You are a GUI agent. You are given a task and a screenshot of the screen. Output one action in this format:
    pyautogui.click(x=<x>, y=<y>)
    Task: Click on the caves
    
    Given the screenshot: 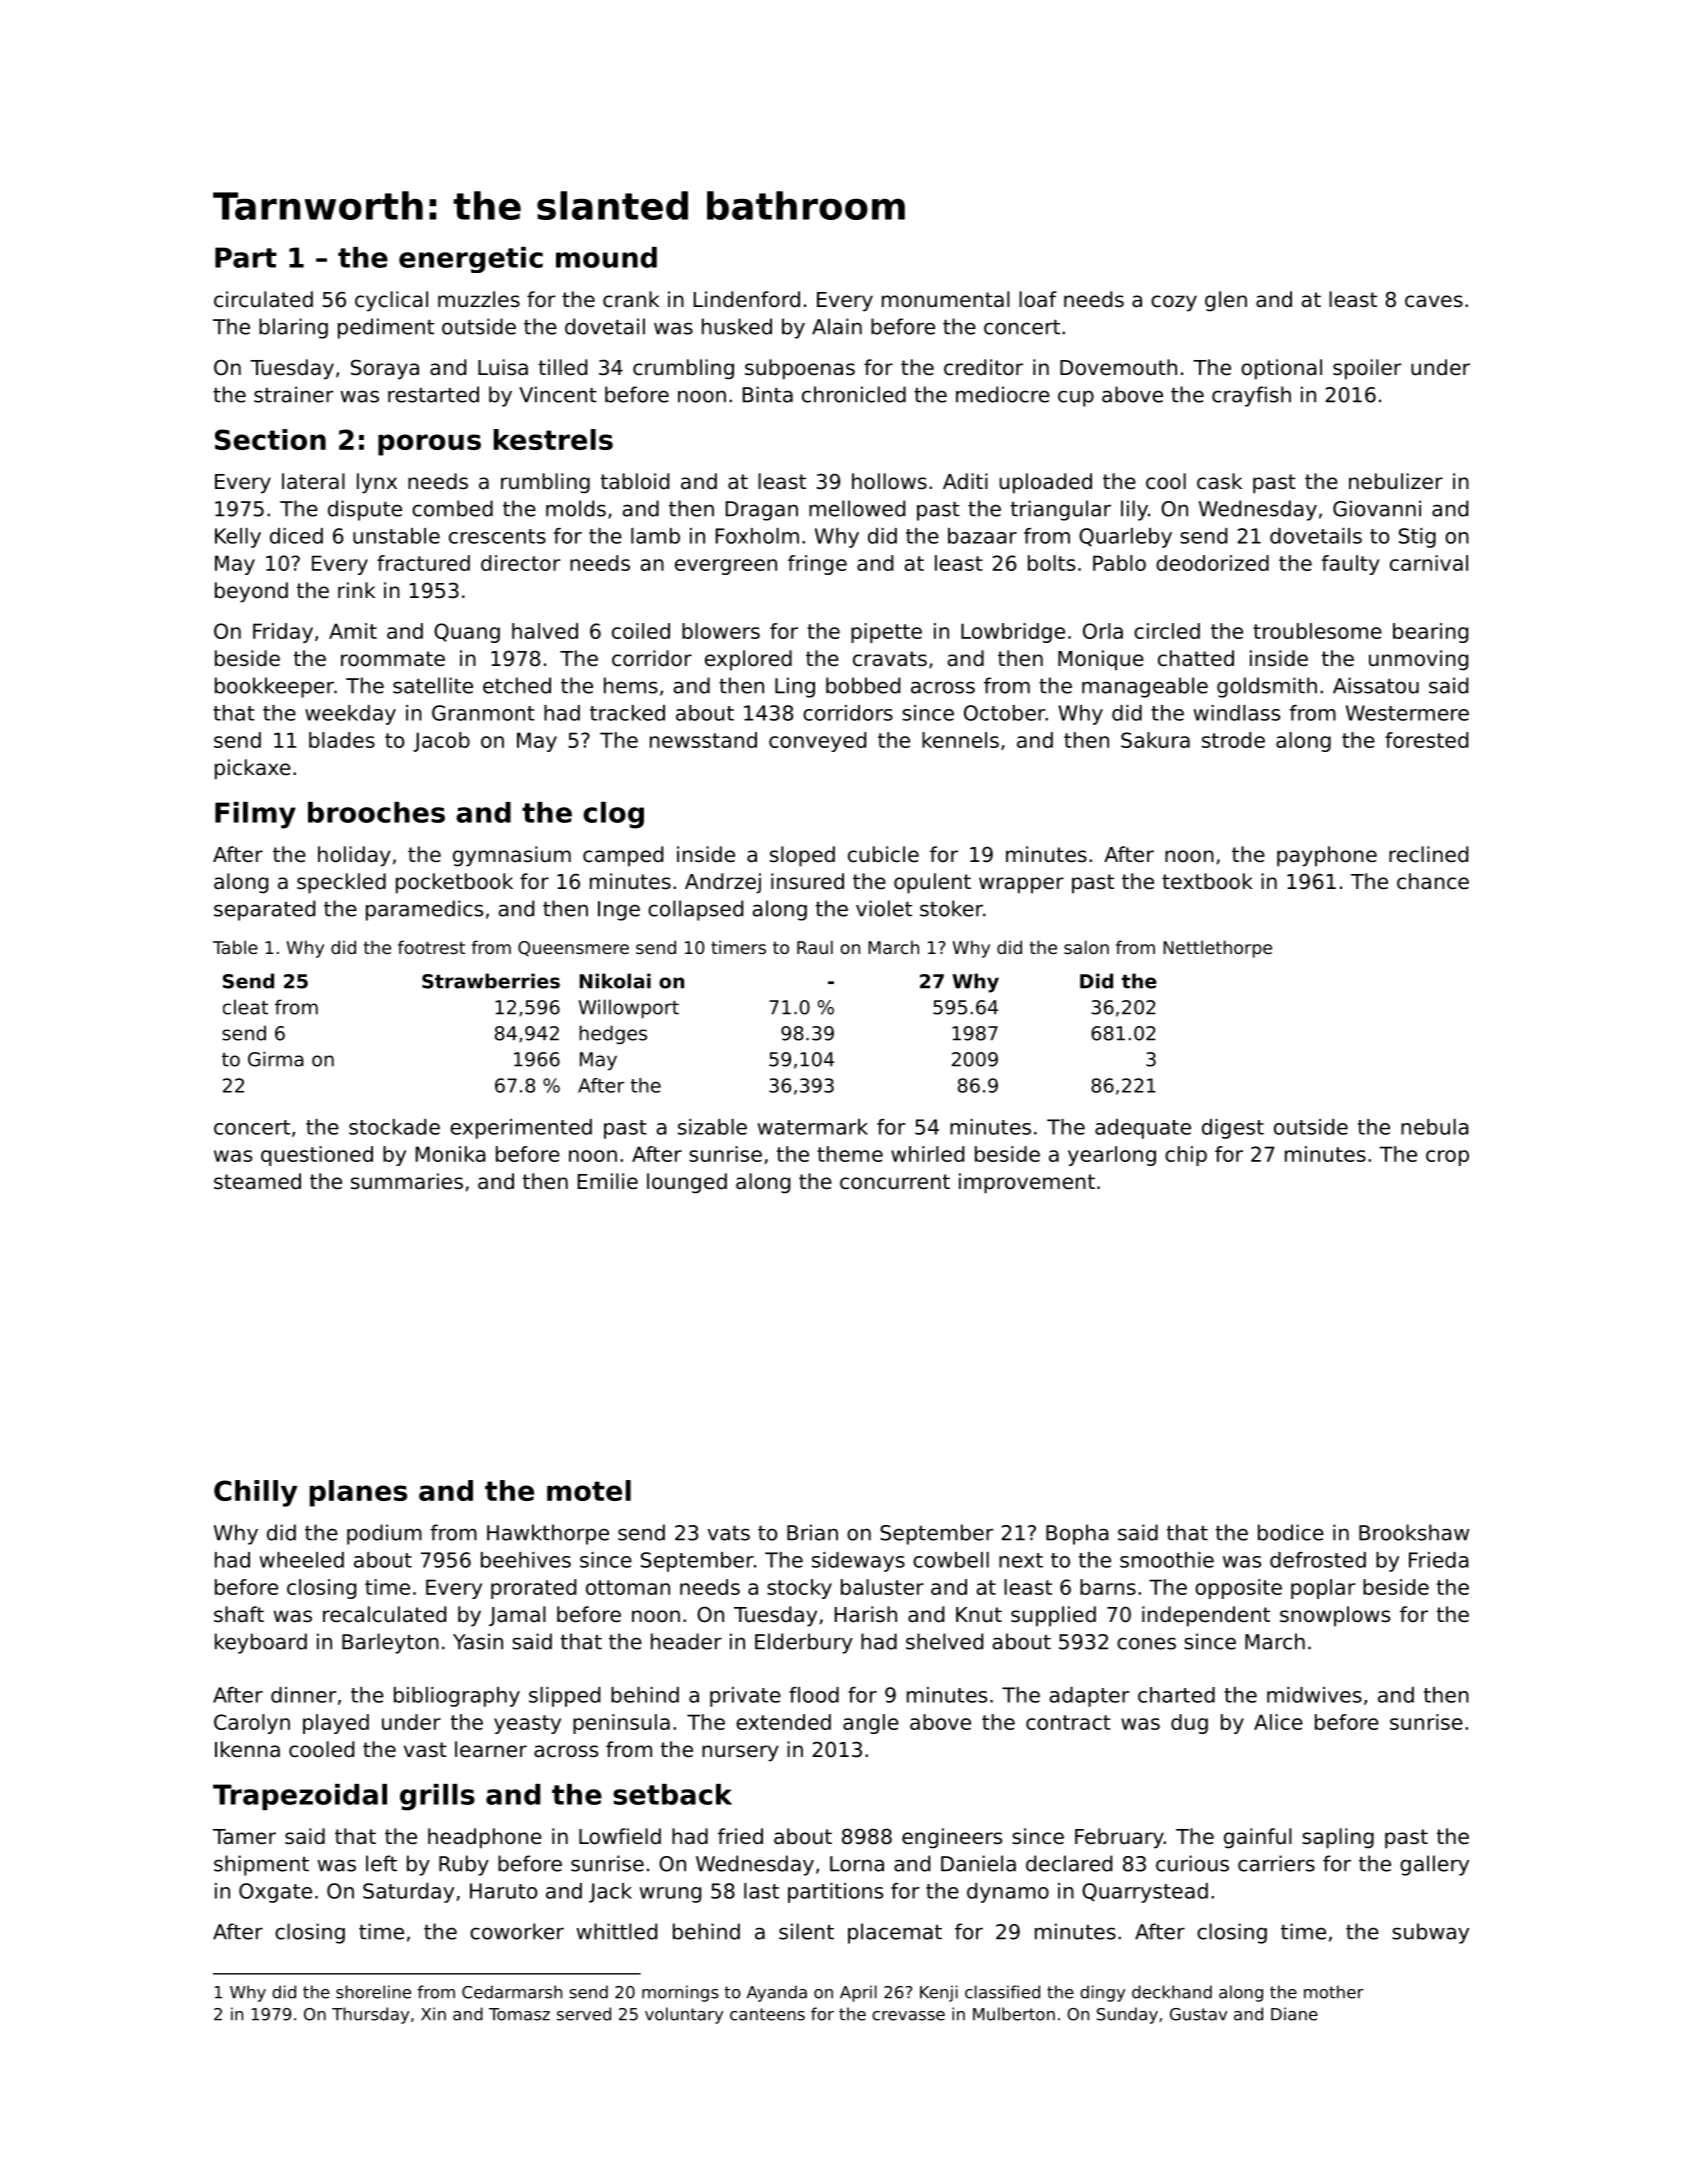 What is the action you would take?
    pyautogui.click(x=1434, y=301)
